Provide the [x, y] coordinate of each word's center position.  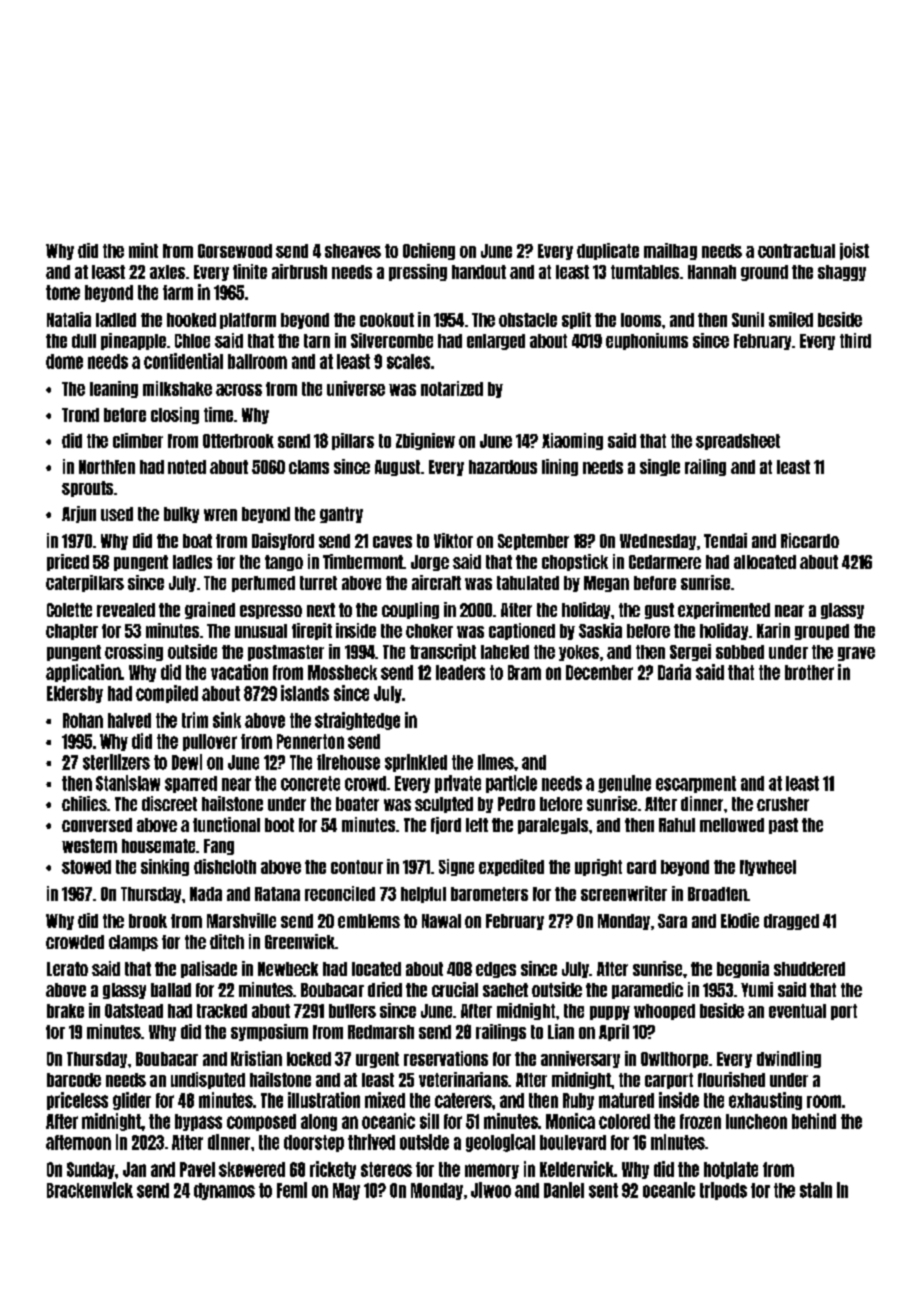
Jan [134, 1169]
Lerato [67, 969]
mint [143, 250]
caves [392, 542]
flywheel [768, 868]
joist [854, 251]
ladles [192, 562]
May [346, 1191]
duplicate [608, 251]
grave [856, 654]
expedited [511, 867]
